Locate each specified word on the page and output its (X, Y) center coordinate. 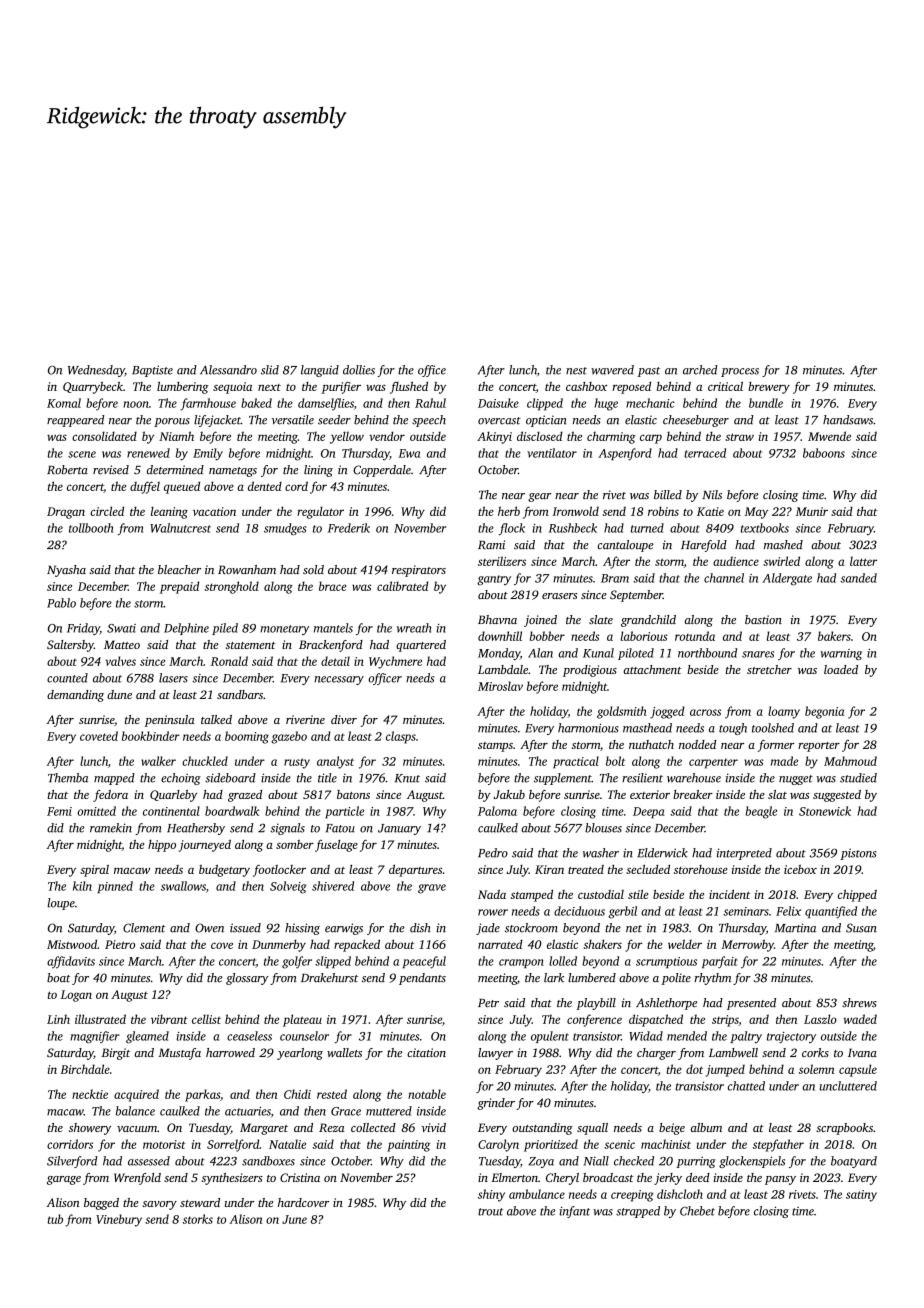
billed (668, 495)
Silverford (72, 1162)
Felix (788, 911)
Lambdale (503, 669)
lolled (563, 961)
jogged (667, 712)
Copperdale (382, 471)
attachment (652, 669)
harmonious (588, 728)
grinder (496, 1104)
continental (171, 811)
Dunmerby (279, 945)
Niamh (176, 436)
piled (225, 629)
